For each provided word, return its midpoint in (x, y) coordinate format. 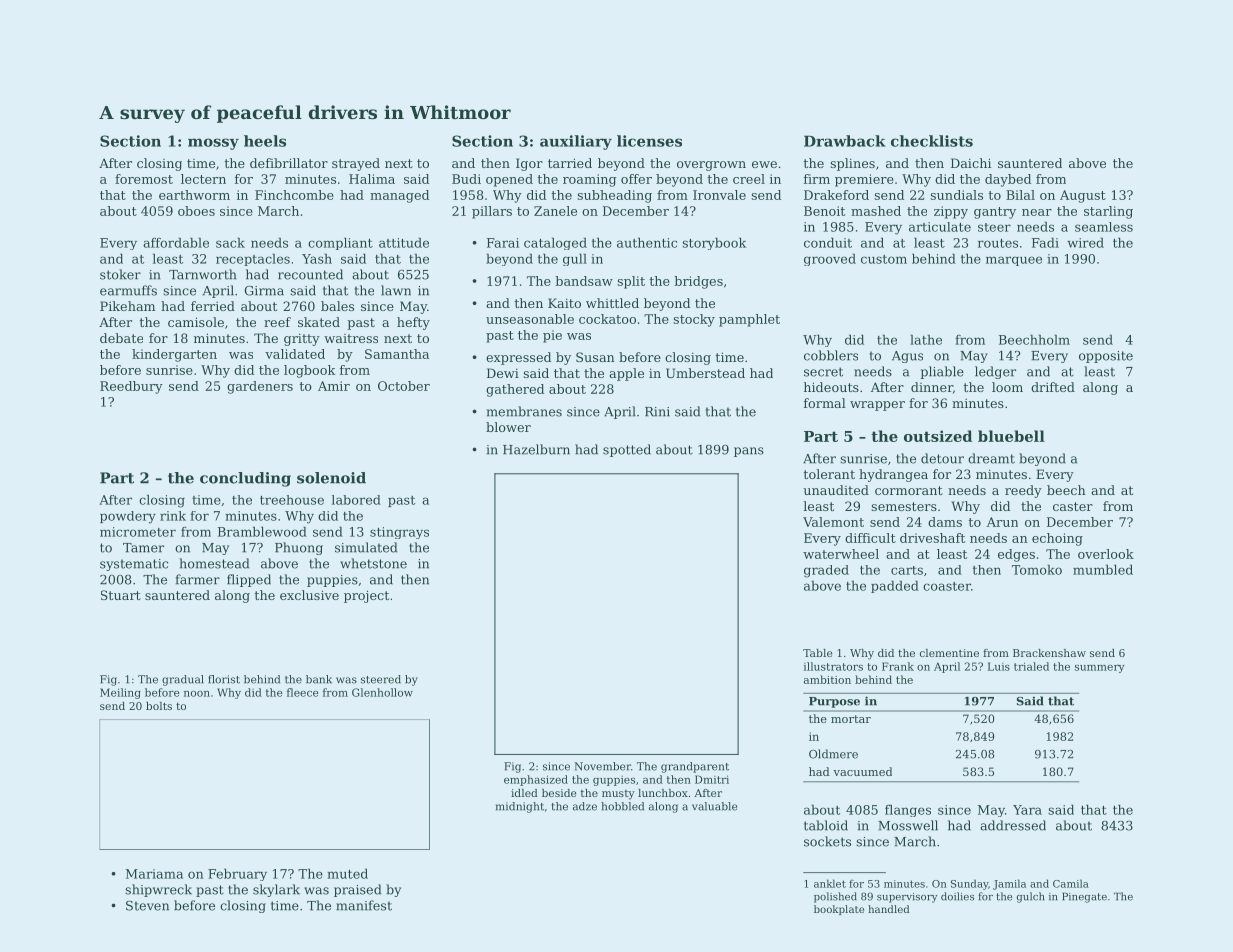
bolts (159, 706)
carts (907, 570)
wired (1085, 242)
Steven (147, 906)
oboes (196, 211)
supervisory (907, 898)
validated (295, 354)
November (602, 766)
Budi (466, 179)
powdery (128, 517)
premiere (864, 180)
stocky (694, 320)
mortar (851, 719)
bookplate (839, 910)
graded (826, 571)
